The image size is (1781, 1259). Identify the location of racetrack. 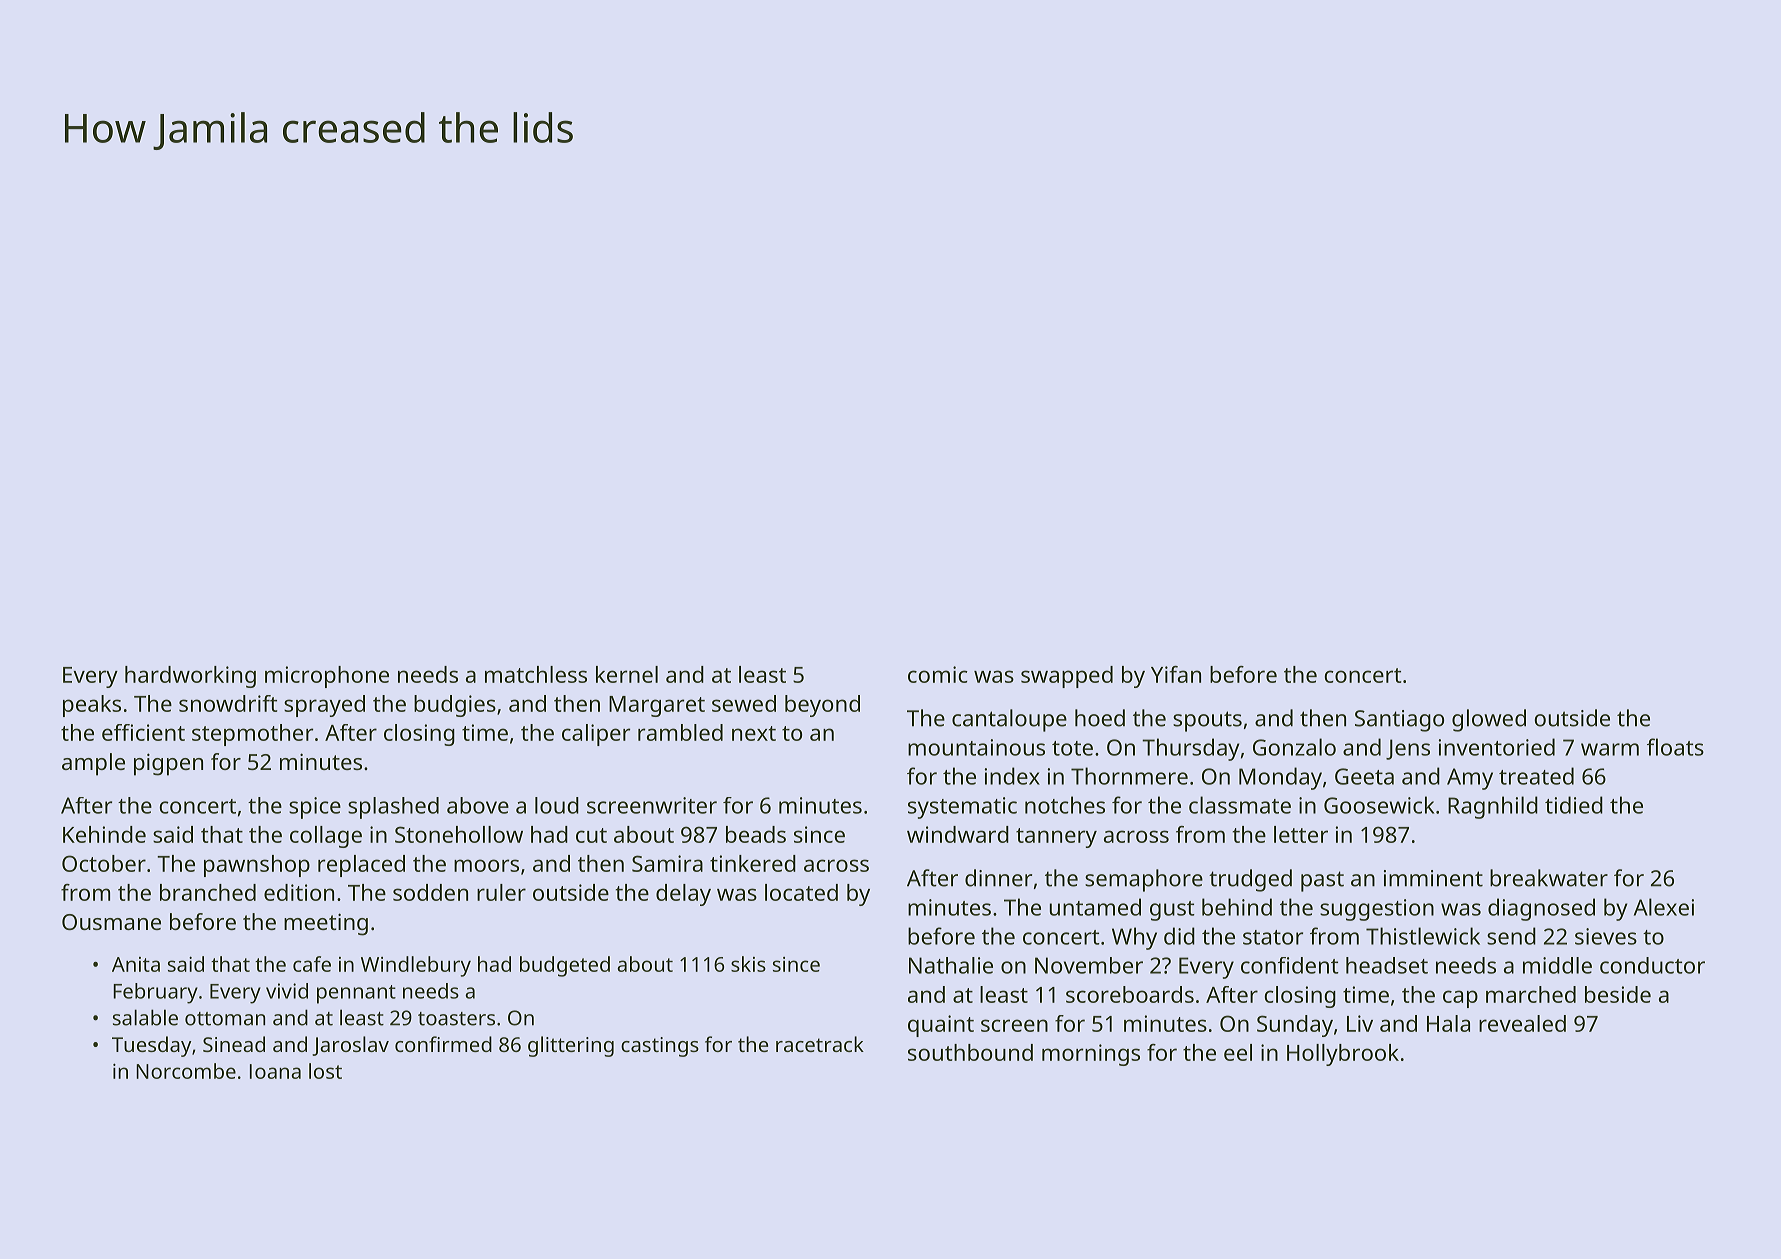
(820, 1044).
